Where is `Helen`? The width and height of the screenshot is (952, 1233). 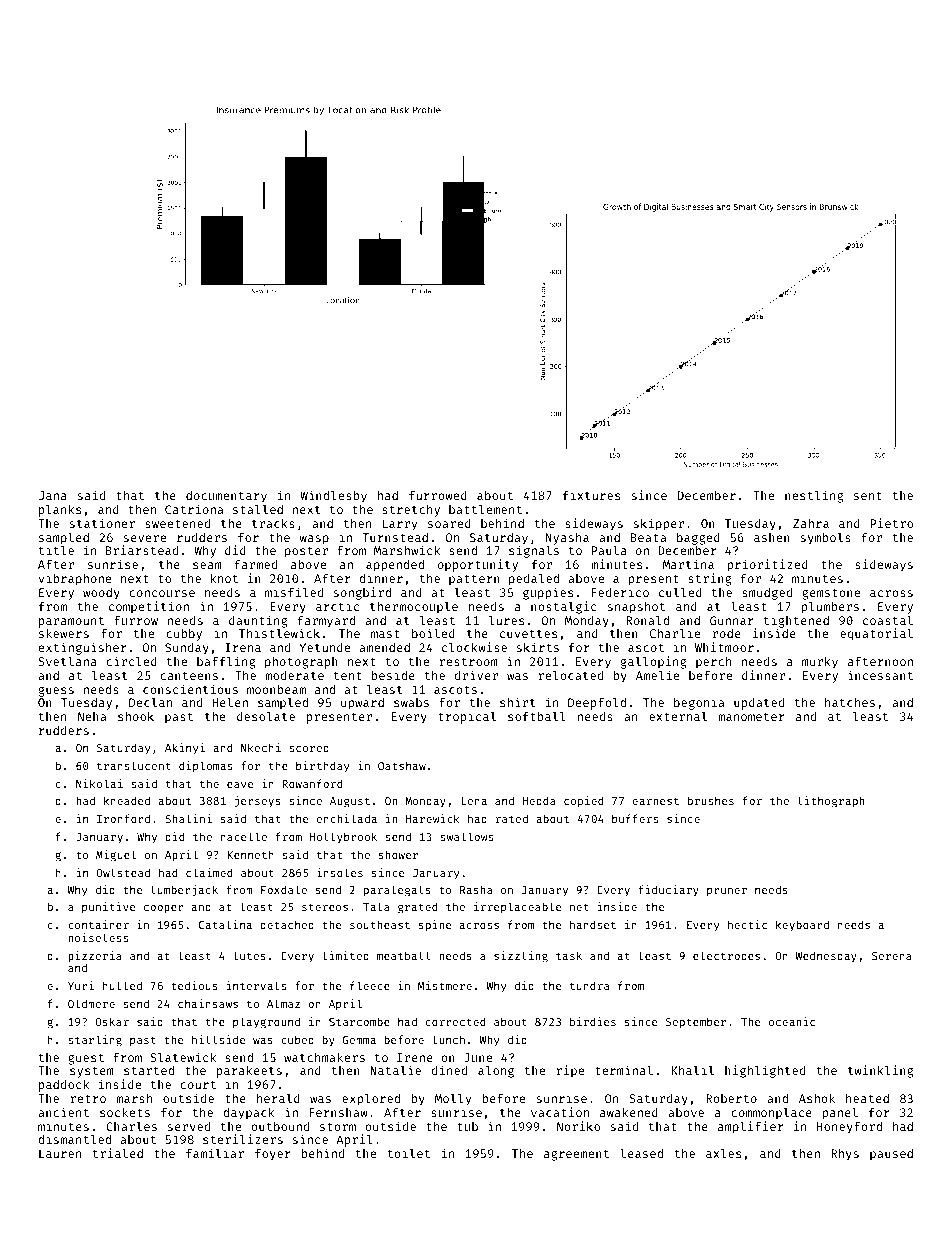
Helen is located at coordinates (230, 702).
